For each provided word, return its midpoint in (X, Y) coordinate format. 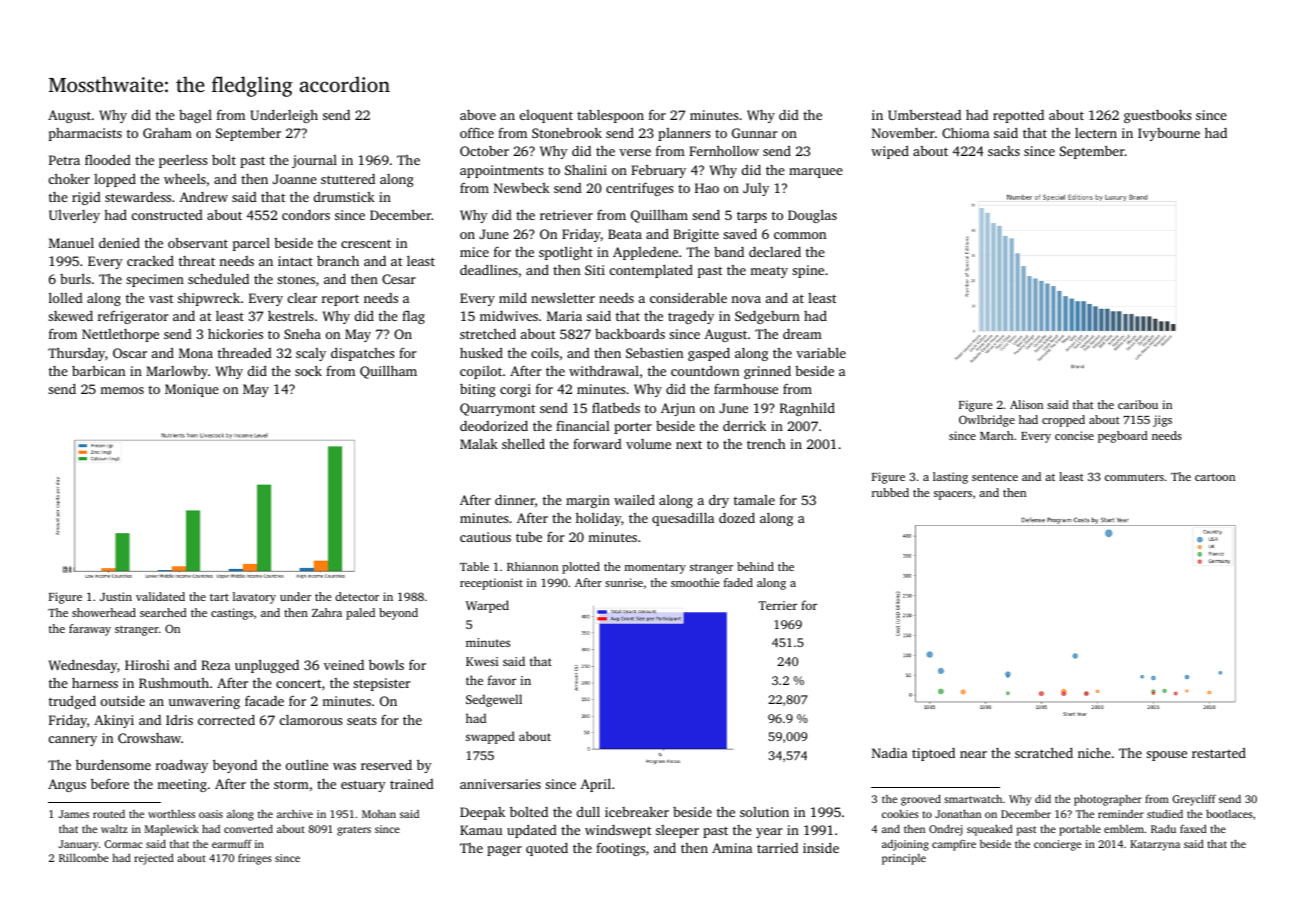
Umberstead (924, 115)
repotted (1018, 116)
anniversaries (500, 784)
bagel (195, 116)
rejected (154, 859)
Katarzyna (1155, 845)
